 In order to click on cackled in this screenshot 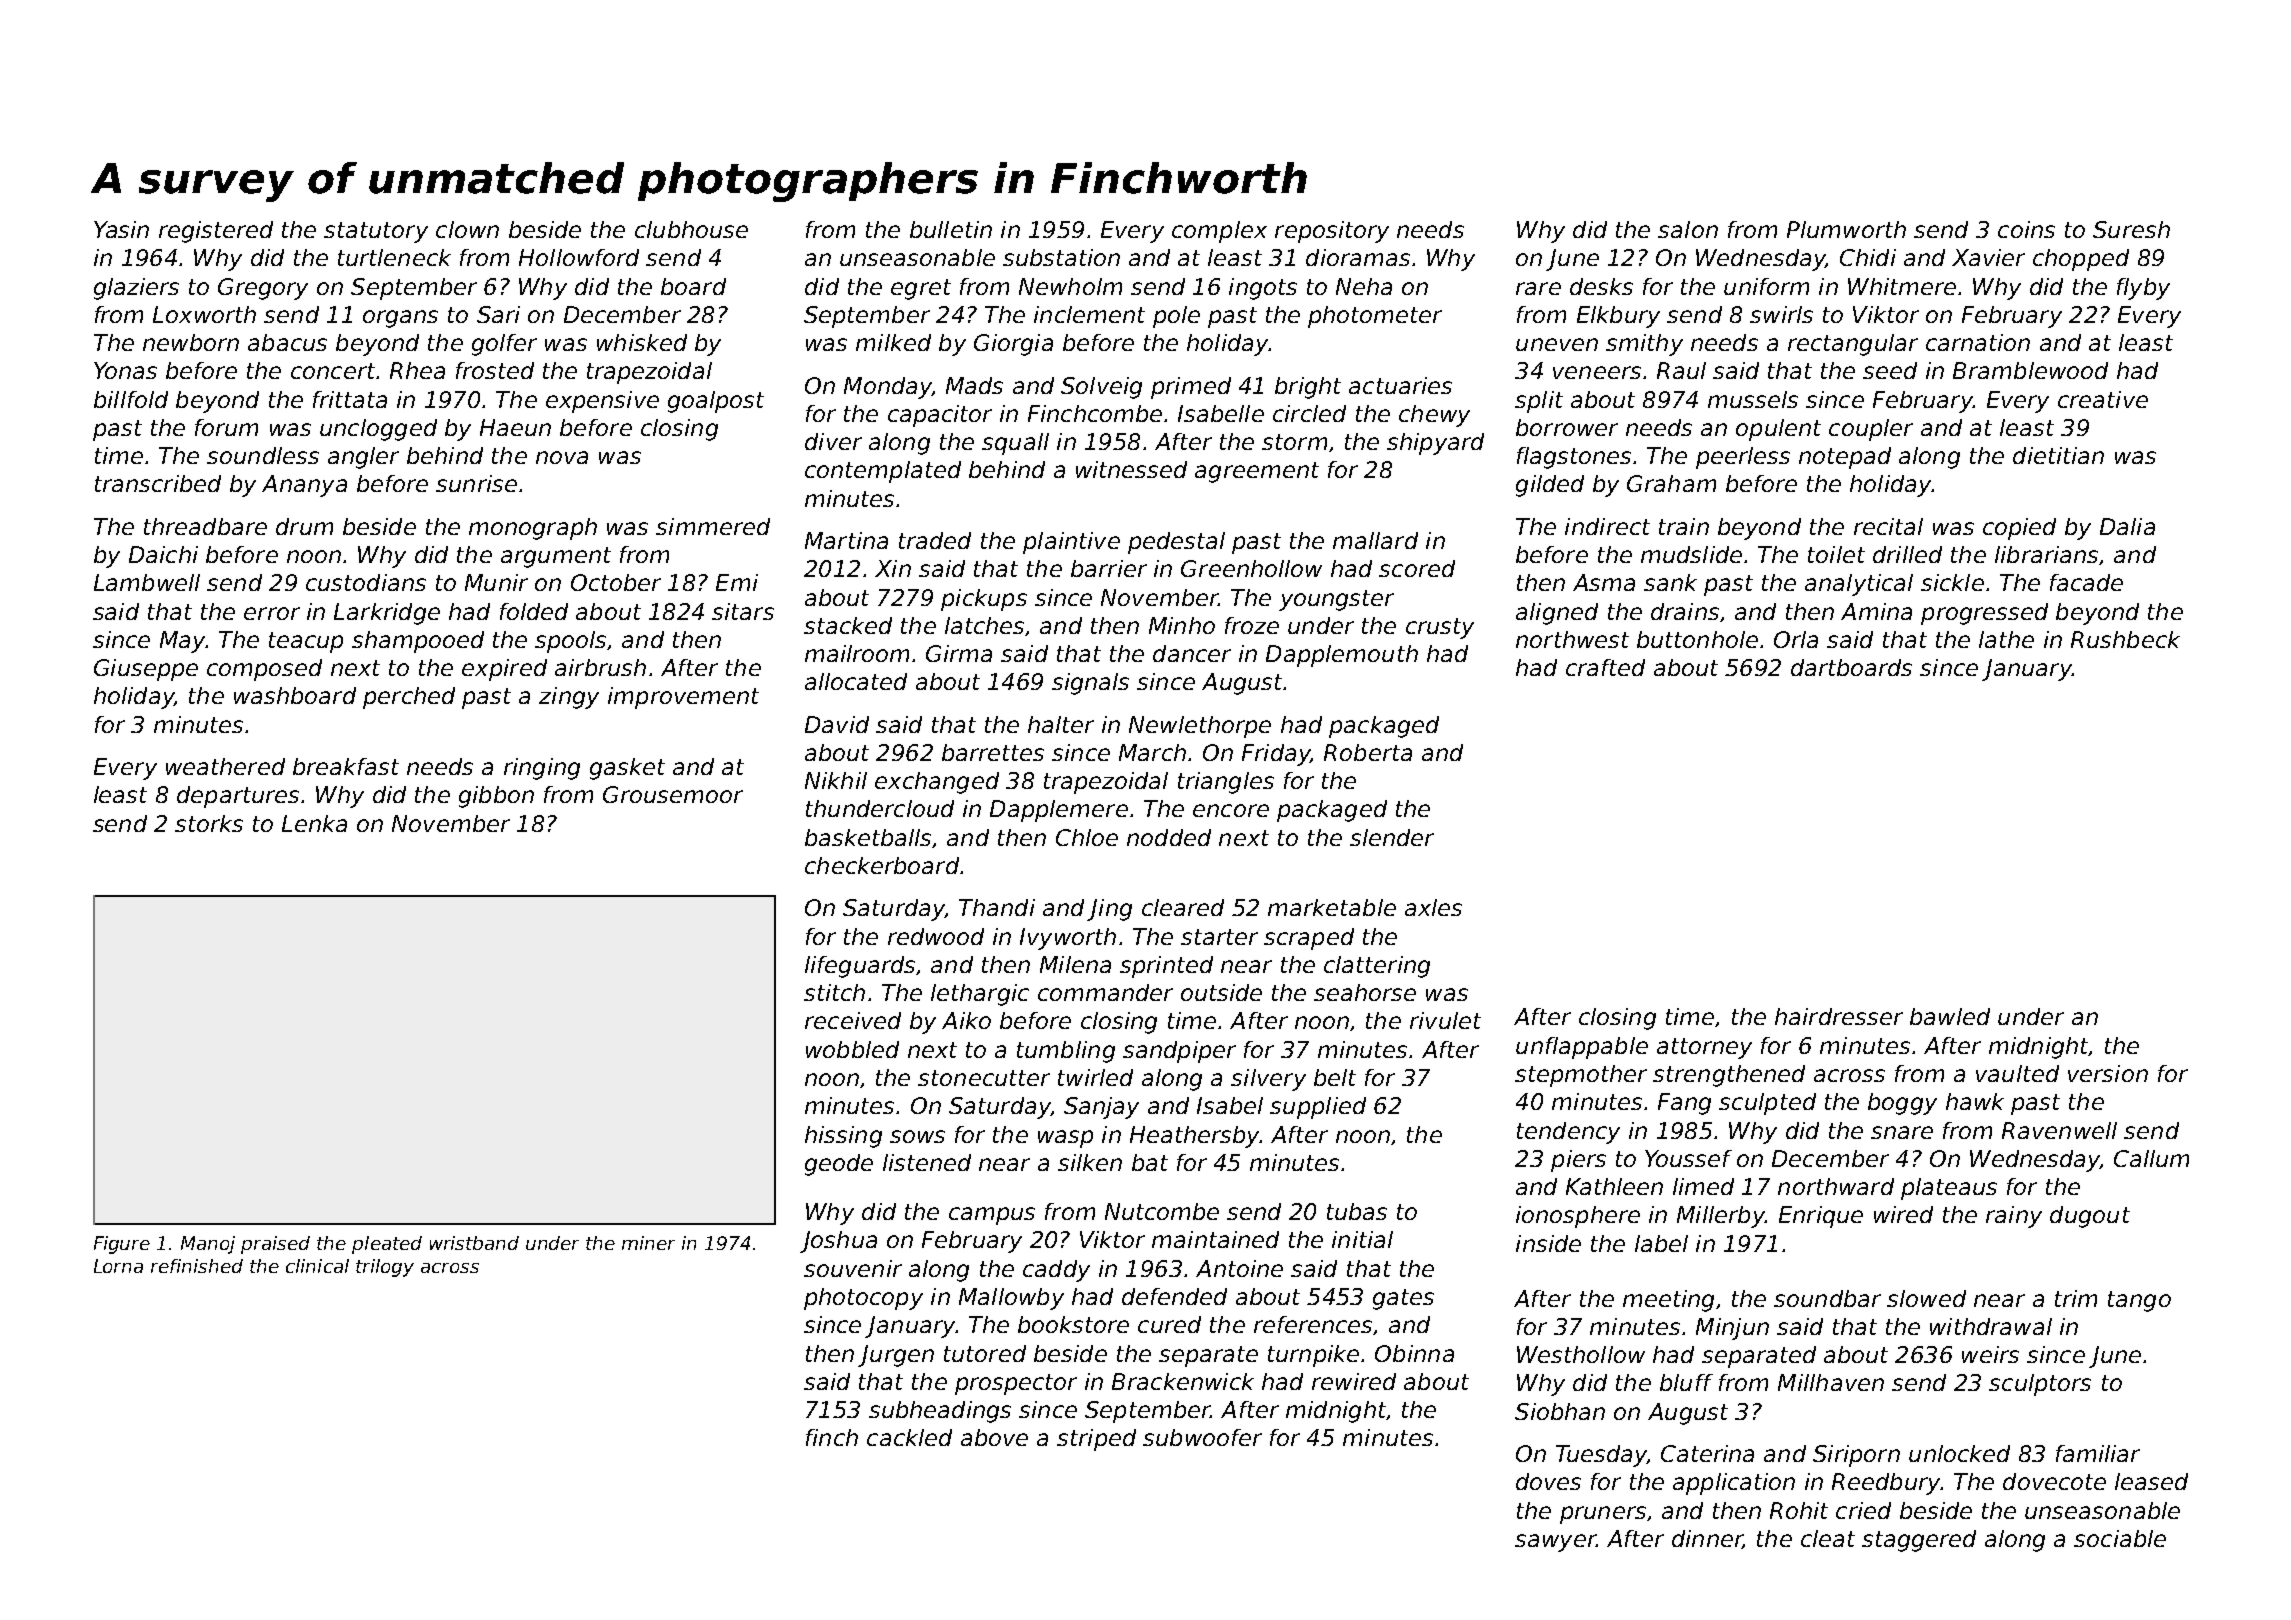, I will do `click(909, 1437)`.
